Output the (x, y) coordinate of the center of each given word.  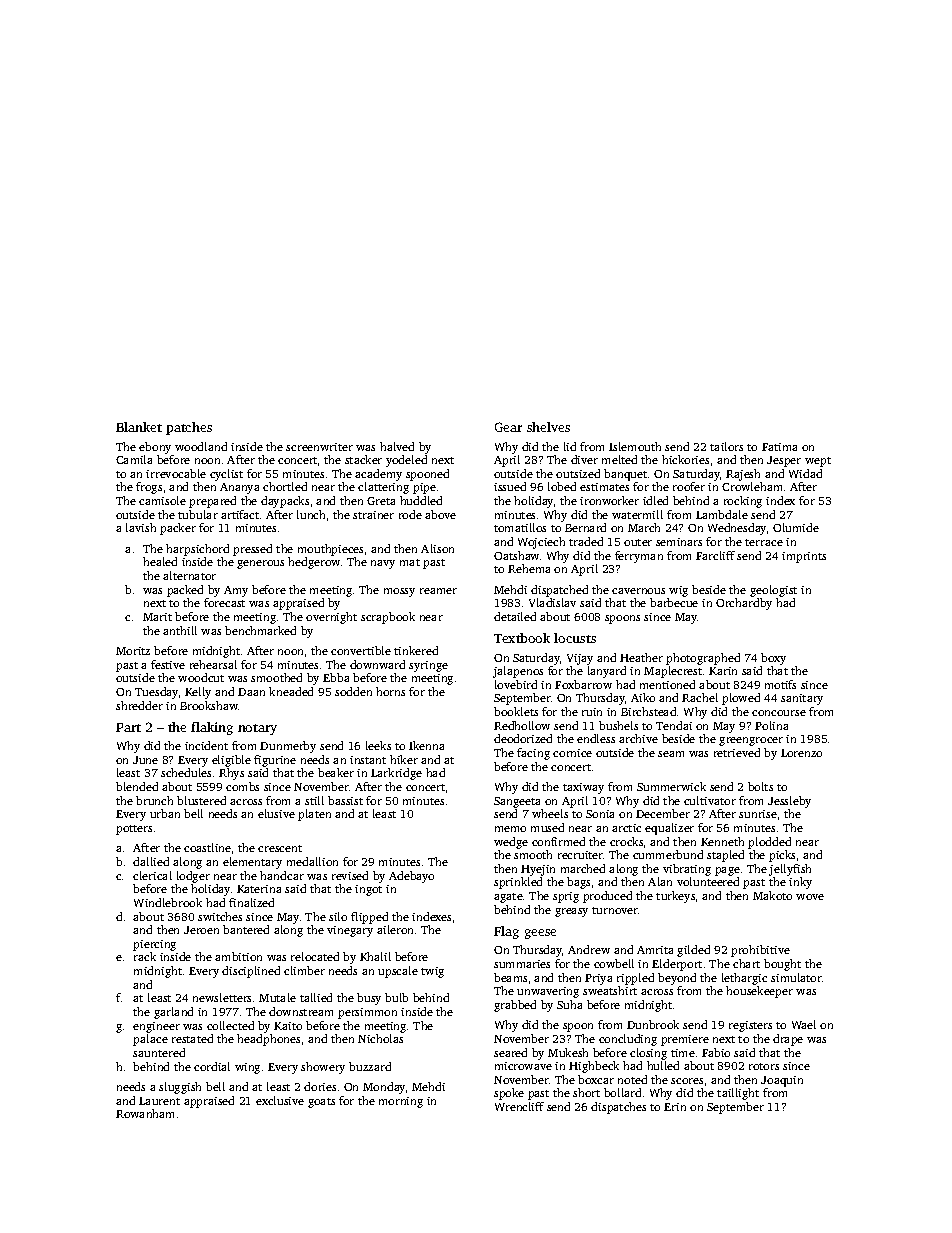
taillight (738, 1094)
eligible (231, 761)
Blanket (139, 427)
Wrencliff (519, 1106)
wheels (550, 813)
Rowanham (145, 1113)
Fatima (779, 447)
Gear (508, 427)
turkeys (675, 897)
